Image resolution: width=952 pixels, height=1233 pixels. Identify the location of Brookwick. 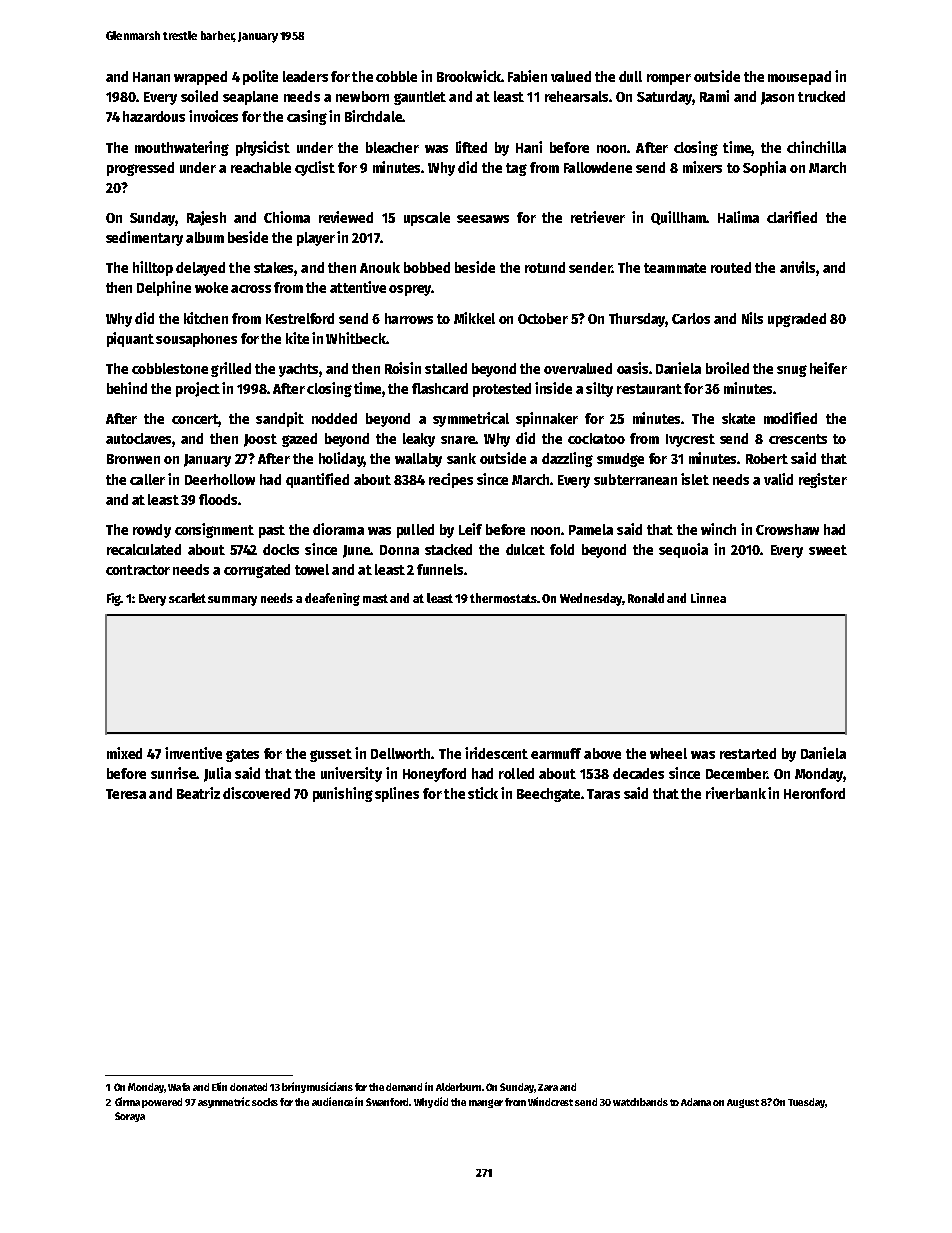
(469, 76).
